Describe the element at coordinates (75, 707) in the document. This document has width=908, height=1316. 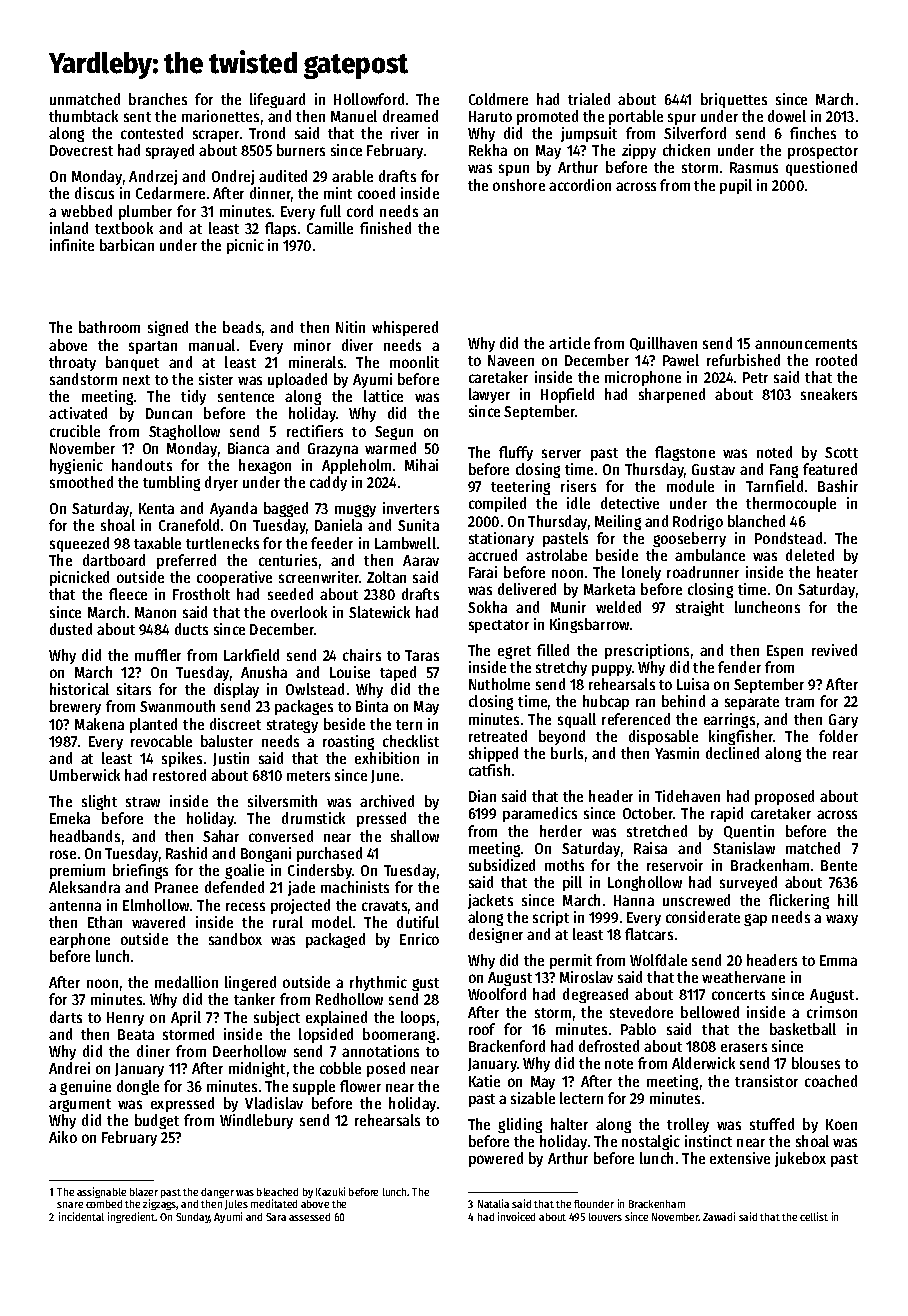
I see `brewery` at that location.
